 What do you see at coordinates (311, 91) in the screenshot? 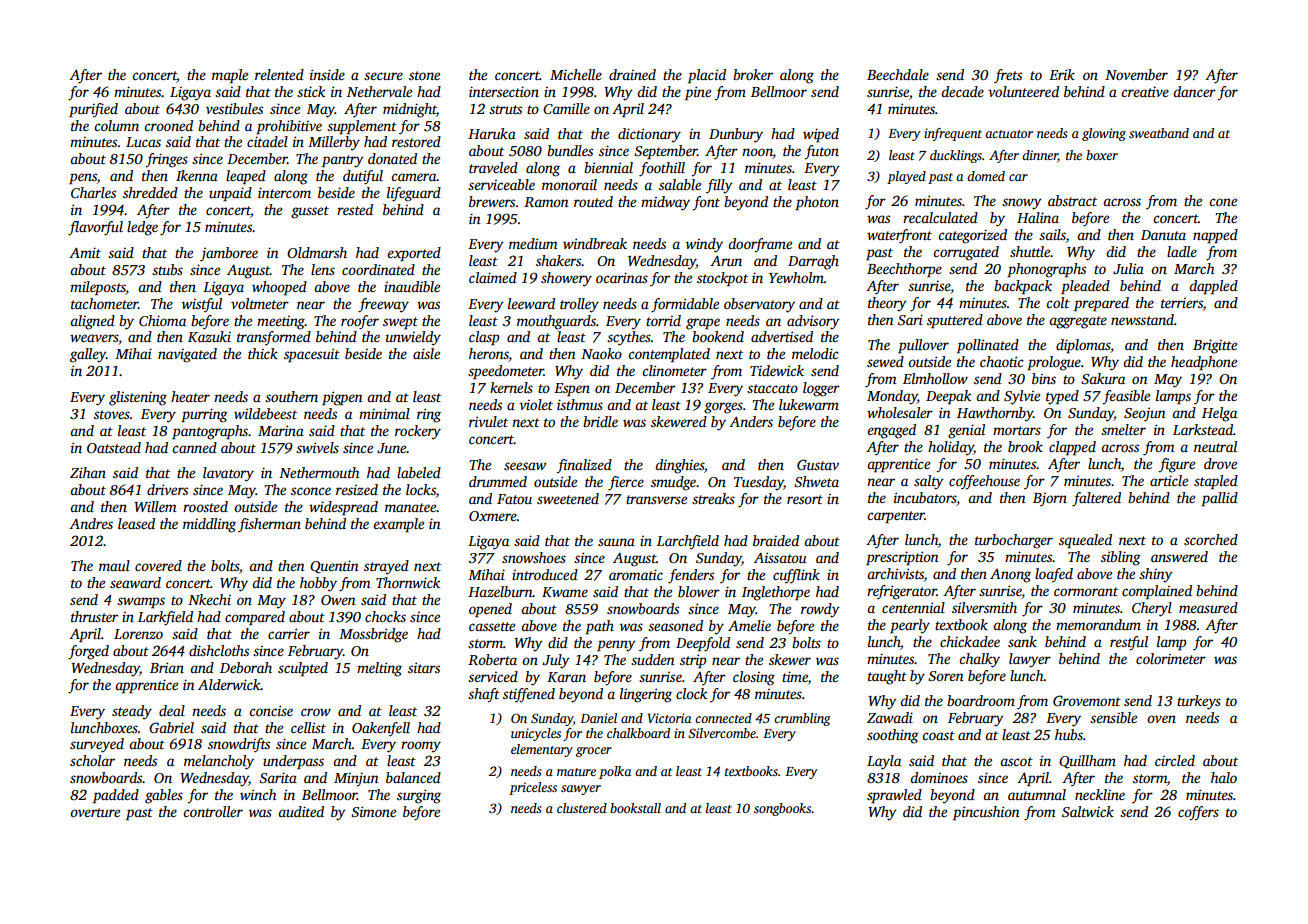
I see `stick` at bounding box center [311, 91].
